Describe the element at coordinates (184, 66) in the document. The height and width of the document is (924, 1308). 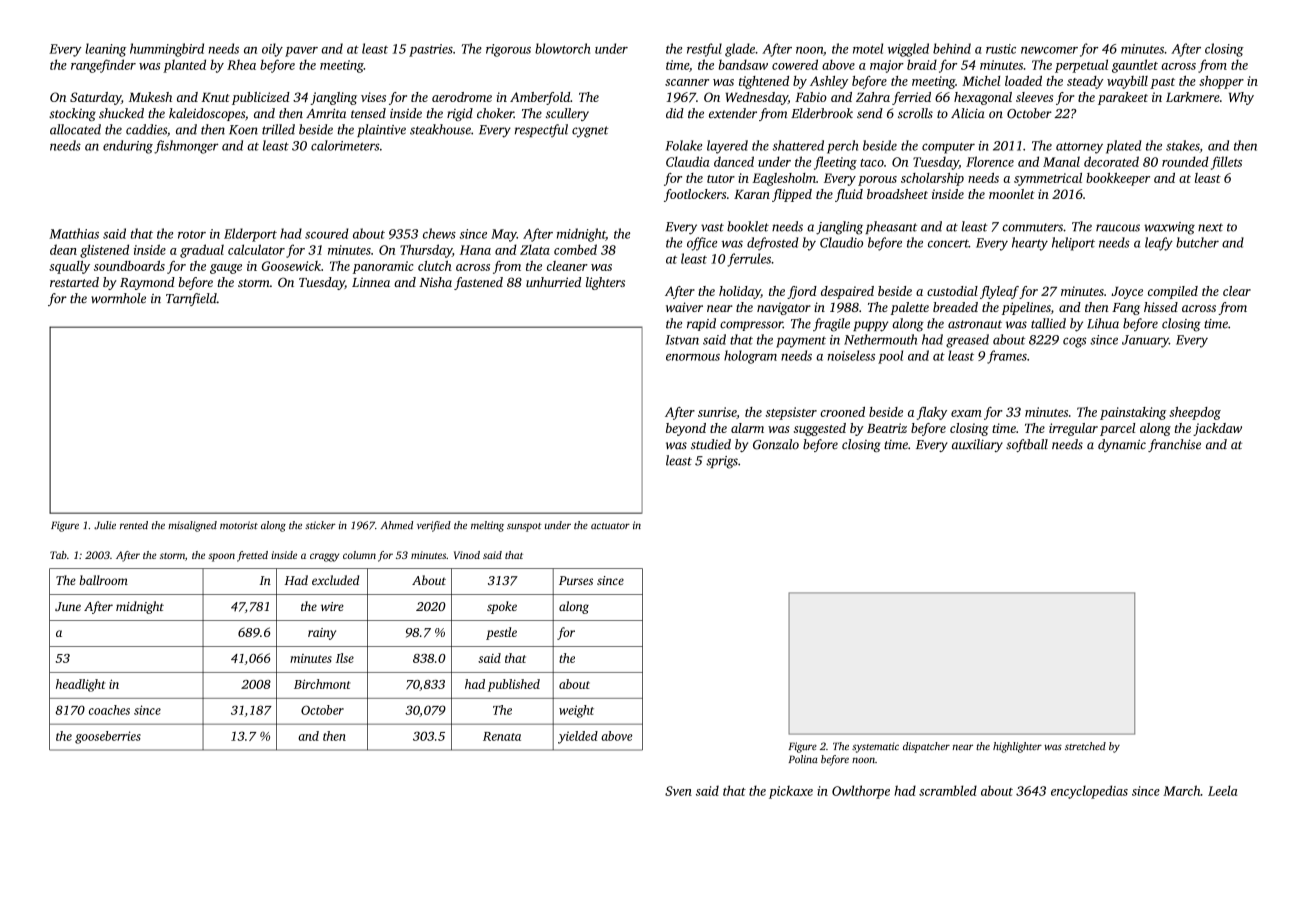
I see `planted` at that location.
